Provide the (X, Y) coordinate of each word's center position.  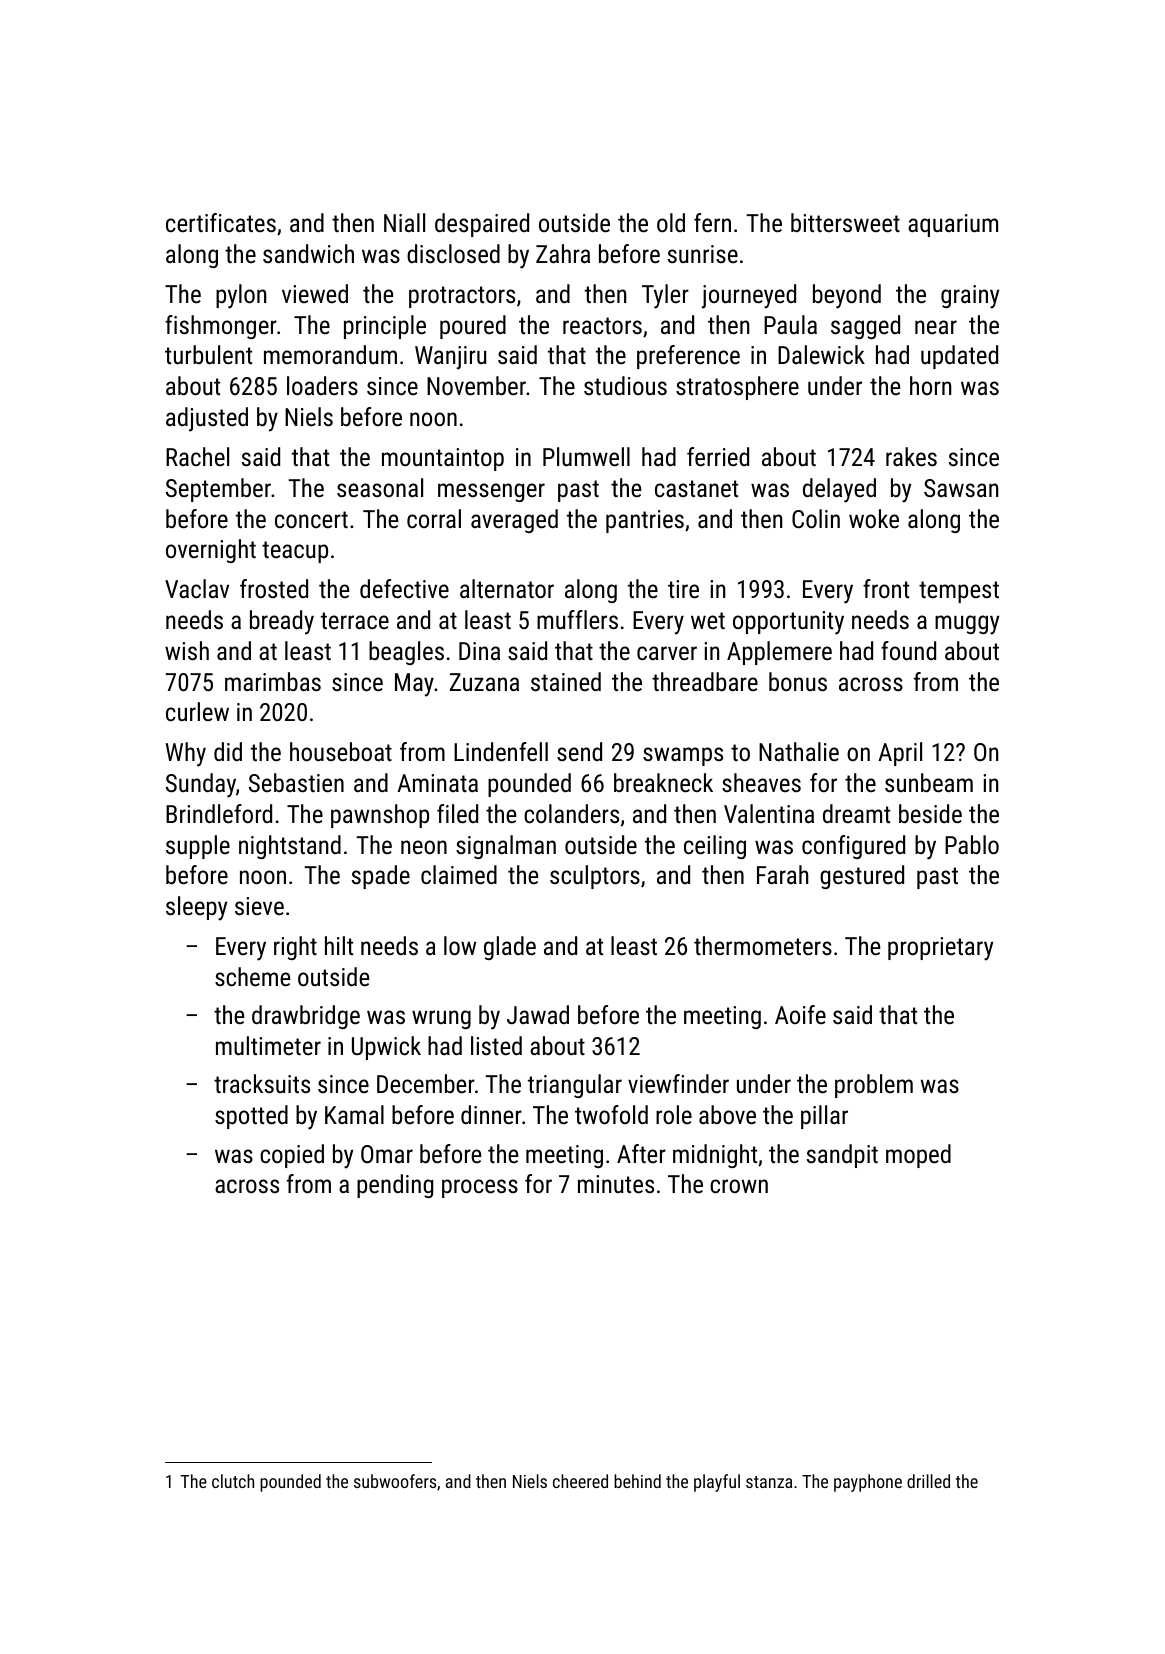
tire (683, 589)
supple (198, 847)
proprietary (940, 949)
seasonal (380, 487)
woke (874, 518)
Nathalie (799, 751)
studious (625, 385)
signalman (506, 847)
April (900, 754)
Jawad (538, 1014)
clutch (233, 1481)
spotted (251, 1117)
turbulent (208, 354)
